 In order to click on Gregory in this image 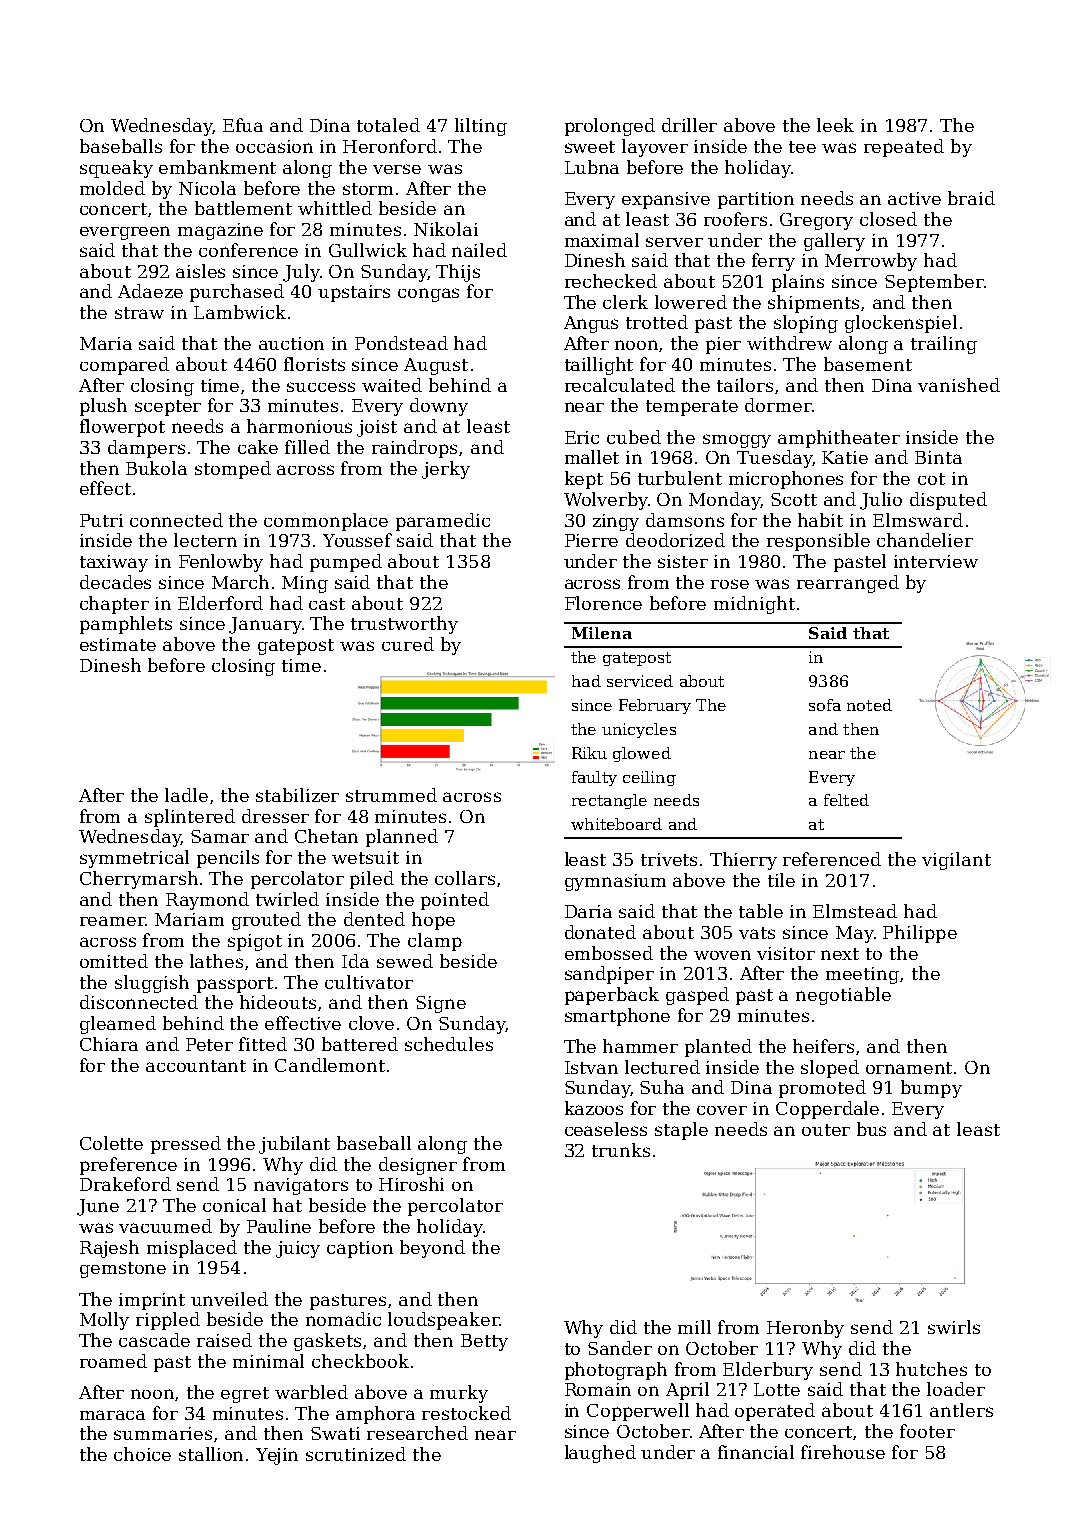, I will do `click(816, 221)`.
